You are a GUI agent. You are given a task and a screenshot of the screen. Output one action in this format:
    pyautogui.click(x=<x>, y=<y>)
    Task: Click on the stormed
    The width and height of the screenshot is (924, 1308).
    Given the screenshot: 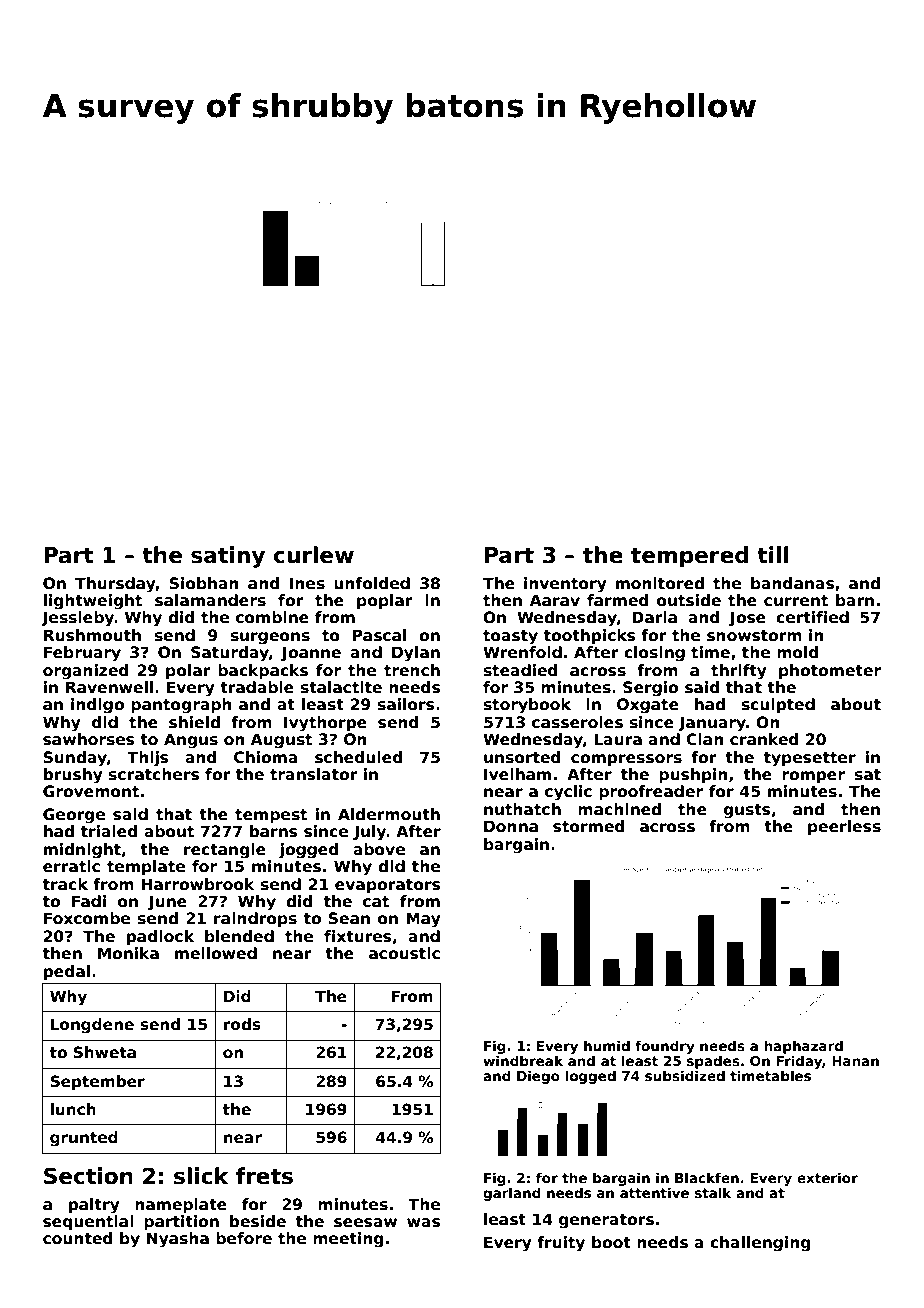 What is the action you would take?
    pyautogui.click(x=588, y=826)
